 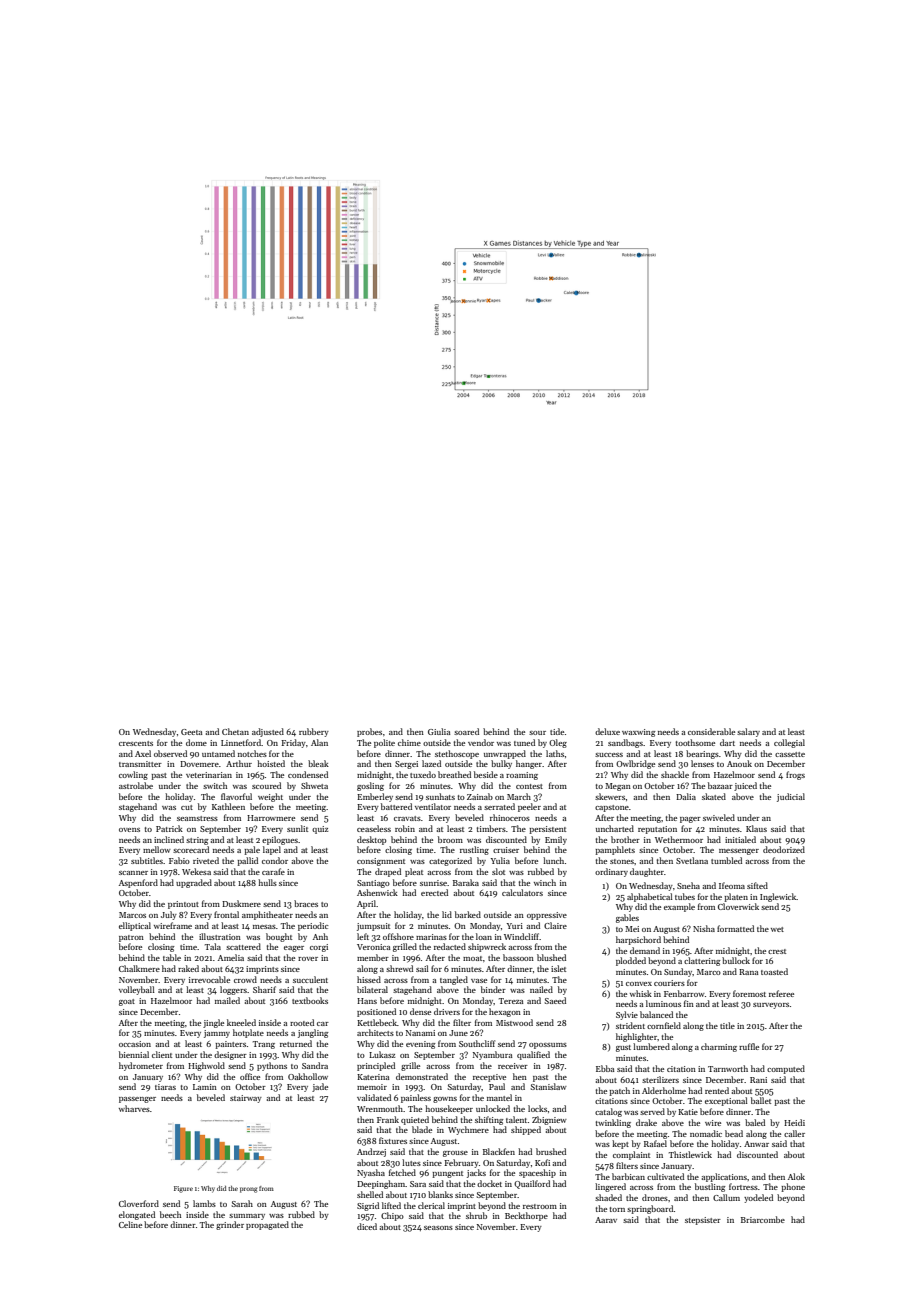 What do you see at coordinates (761, 1100) in the image?
I see `ballet` at bounding box center [761, 1100].
